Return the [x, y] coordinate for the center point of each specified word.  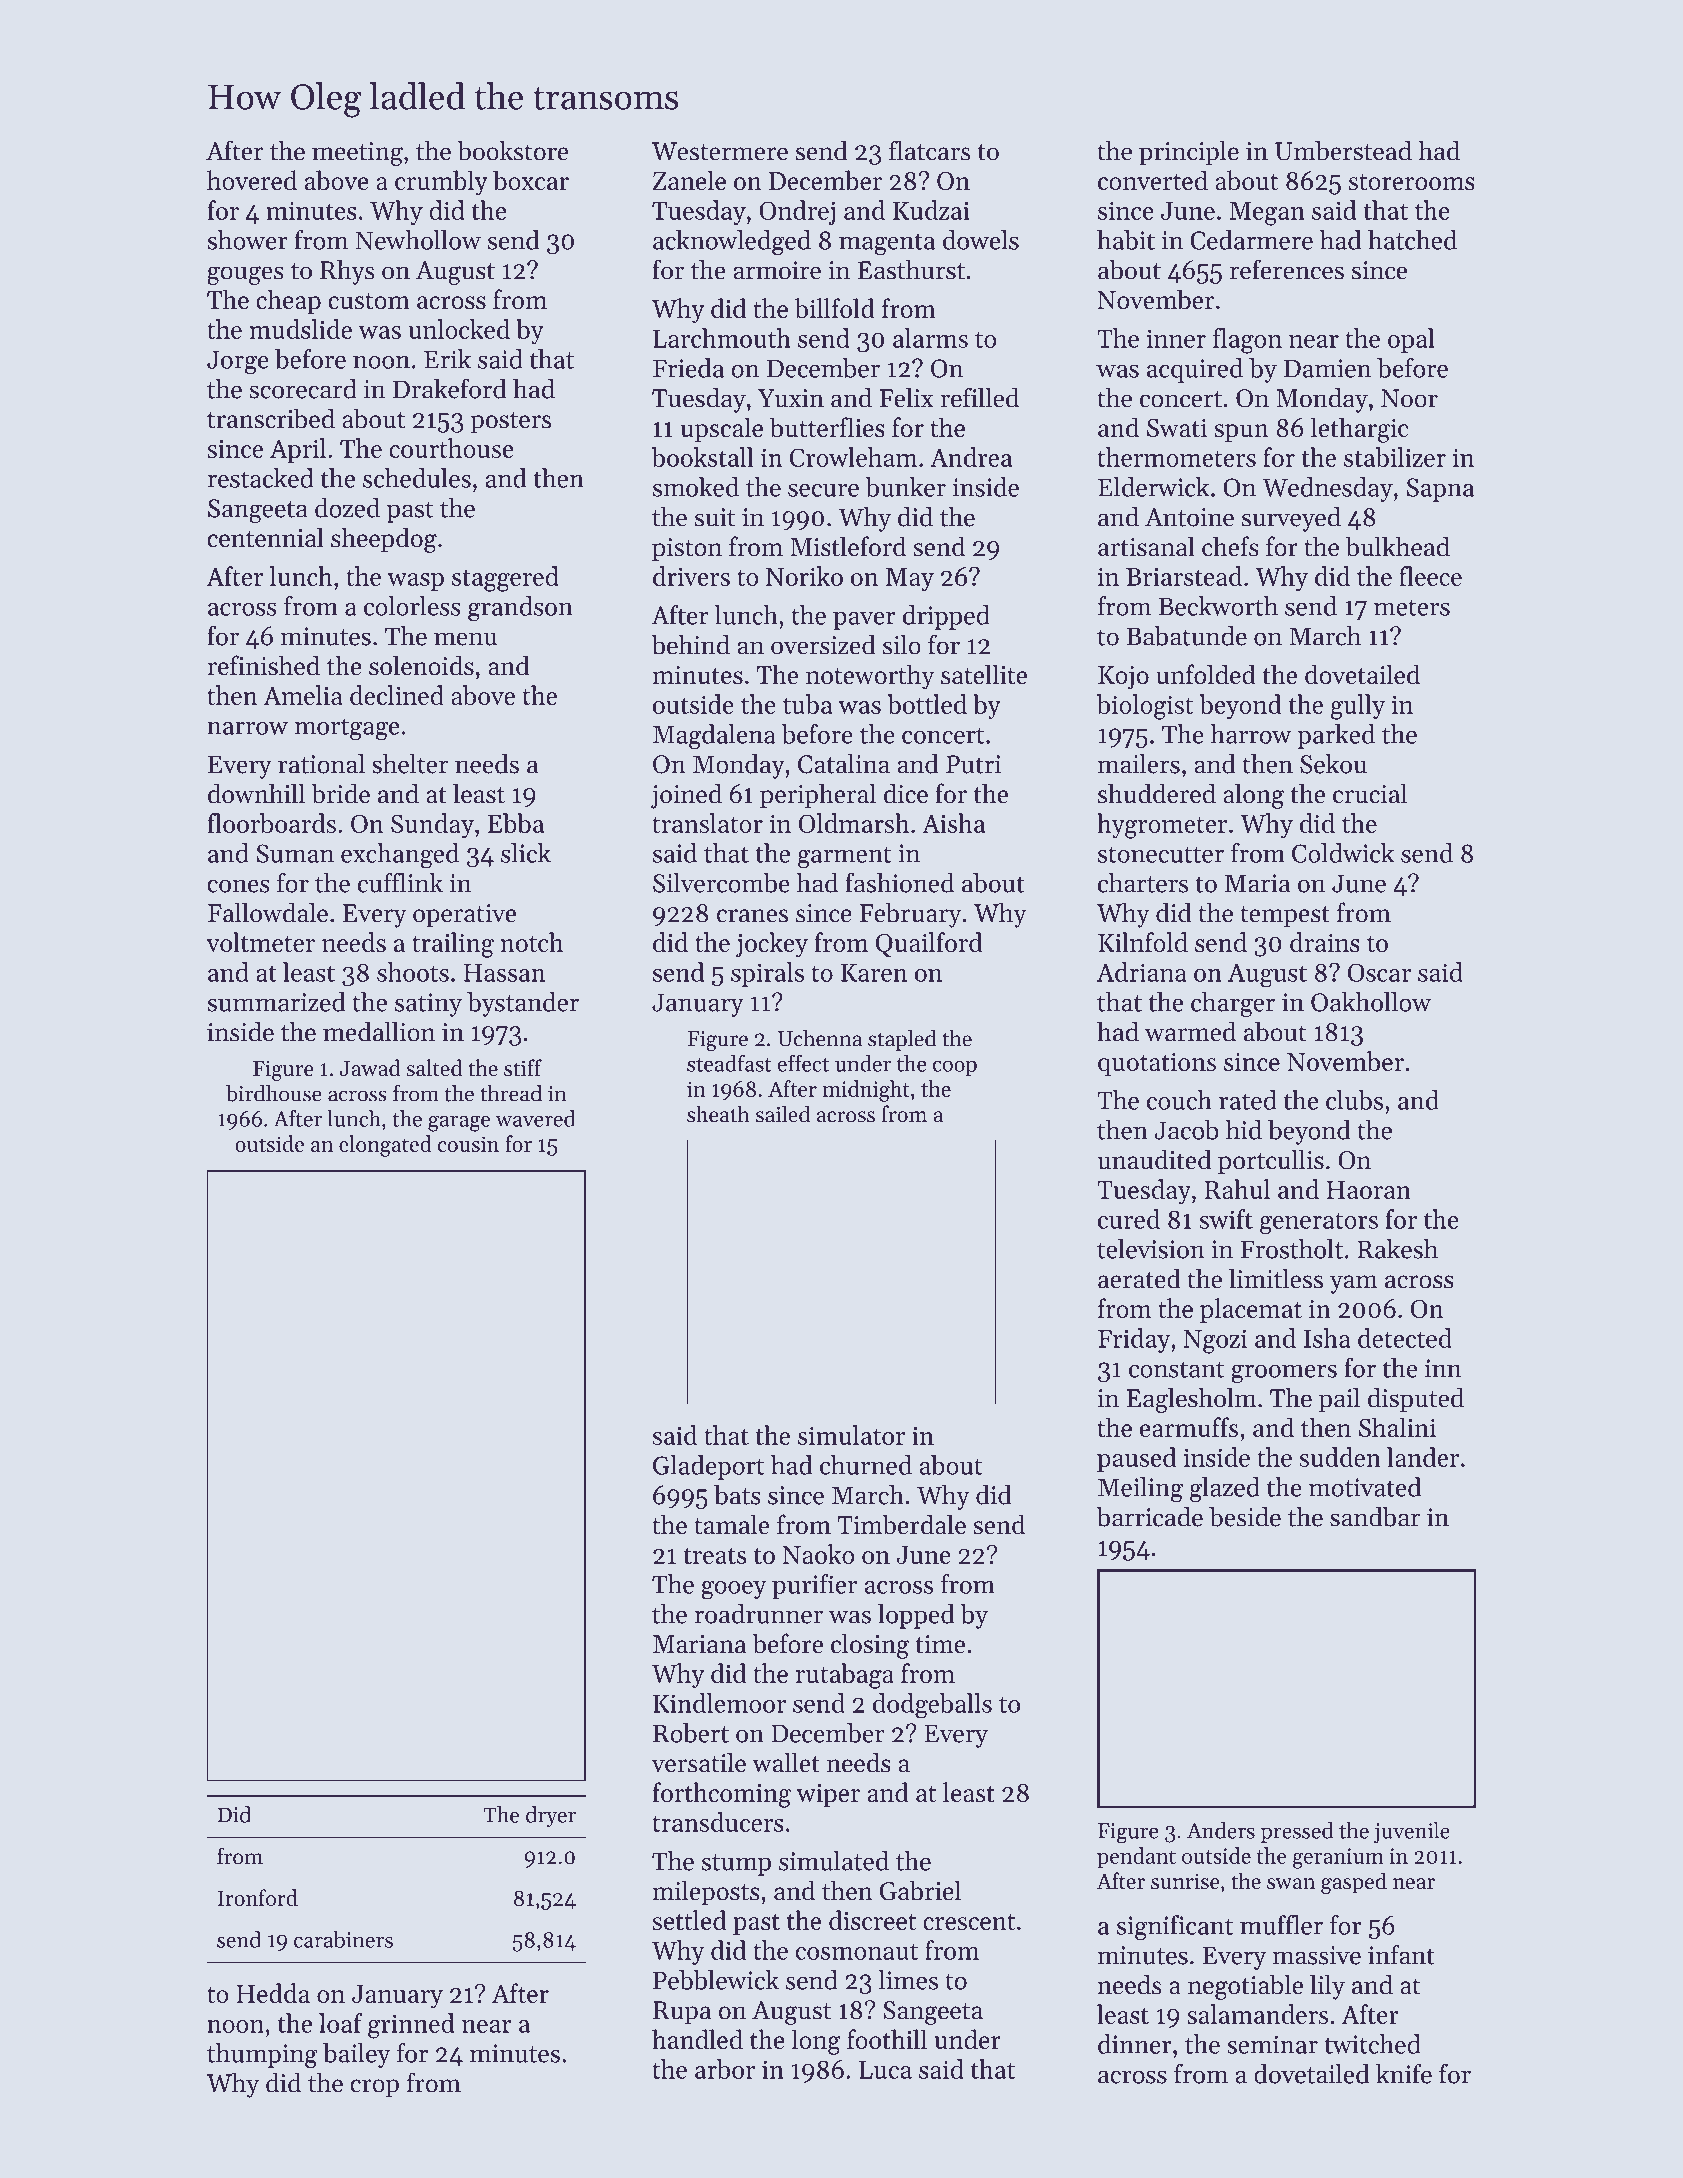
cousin [468, 1144]
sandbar [1375, 1517]
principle [1189, 153]
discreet [872, 1920]
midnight [866, 1091]
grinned [411, 2026]
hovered [252, 180]
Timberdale [902, 1524]
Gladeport [709, 1467]
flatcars [929, 150]
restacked [260, 478]
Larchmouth [722, 338]
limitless [1276, 1278]
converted [1153, 180]
